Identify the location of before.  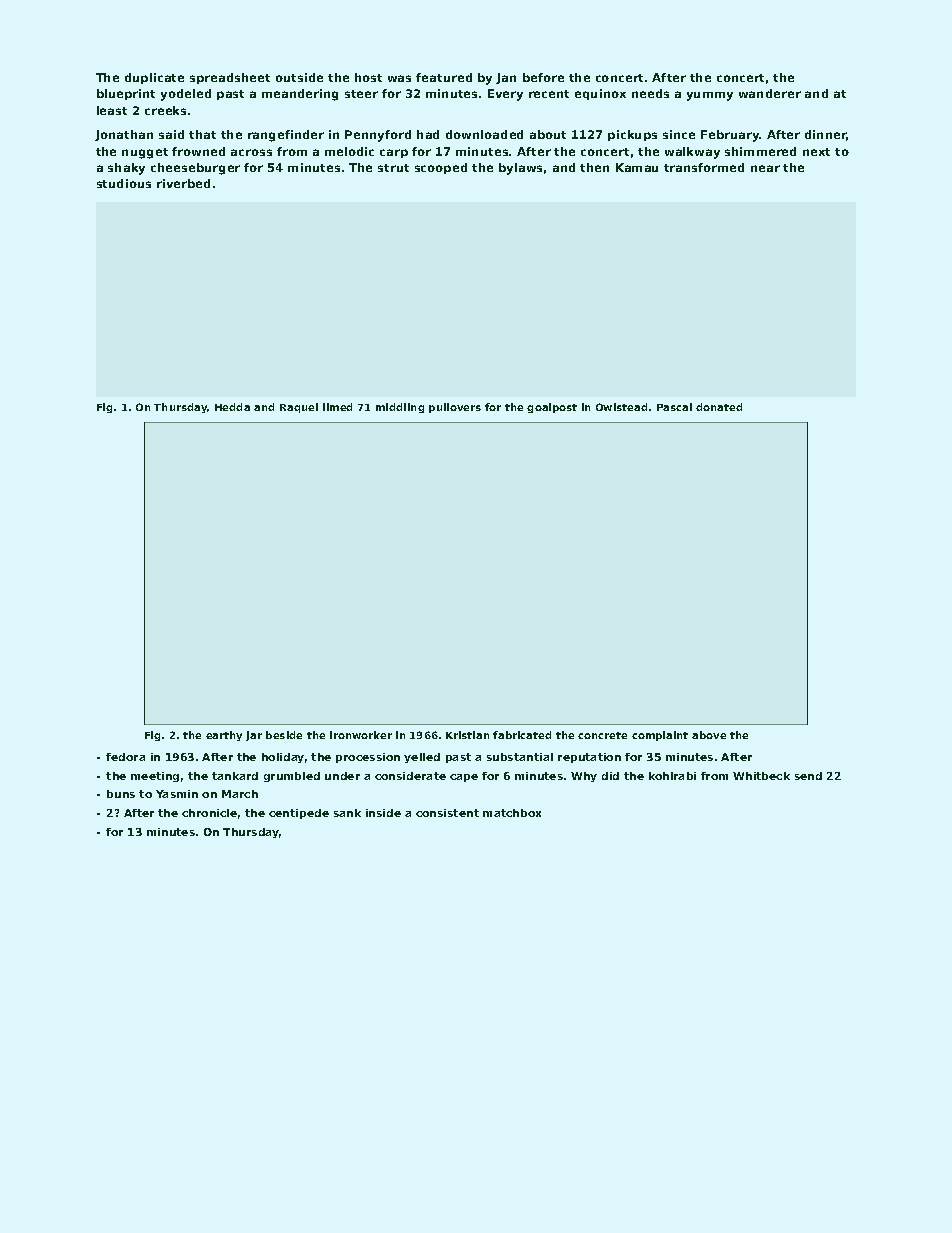
(543, 77).
